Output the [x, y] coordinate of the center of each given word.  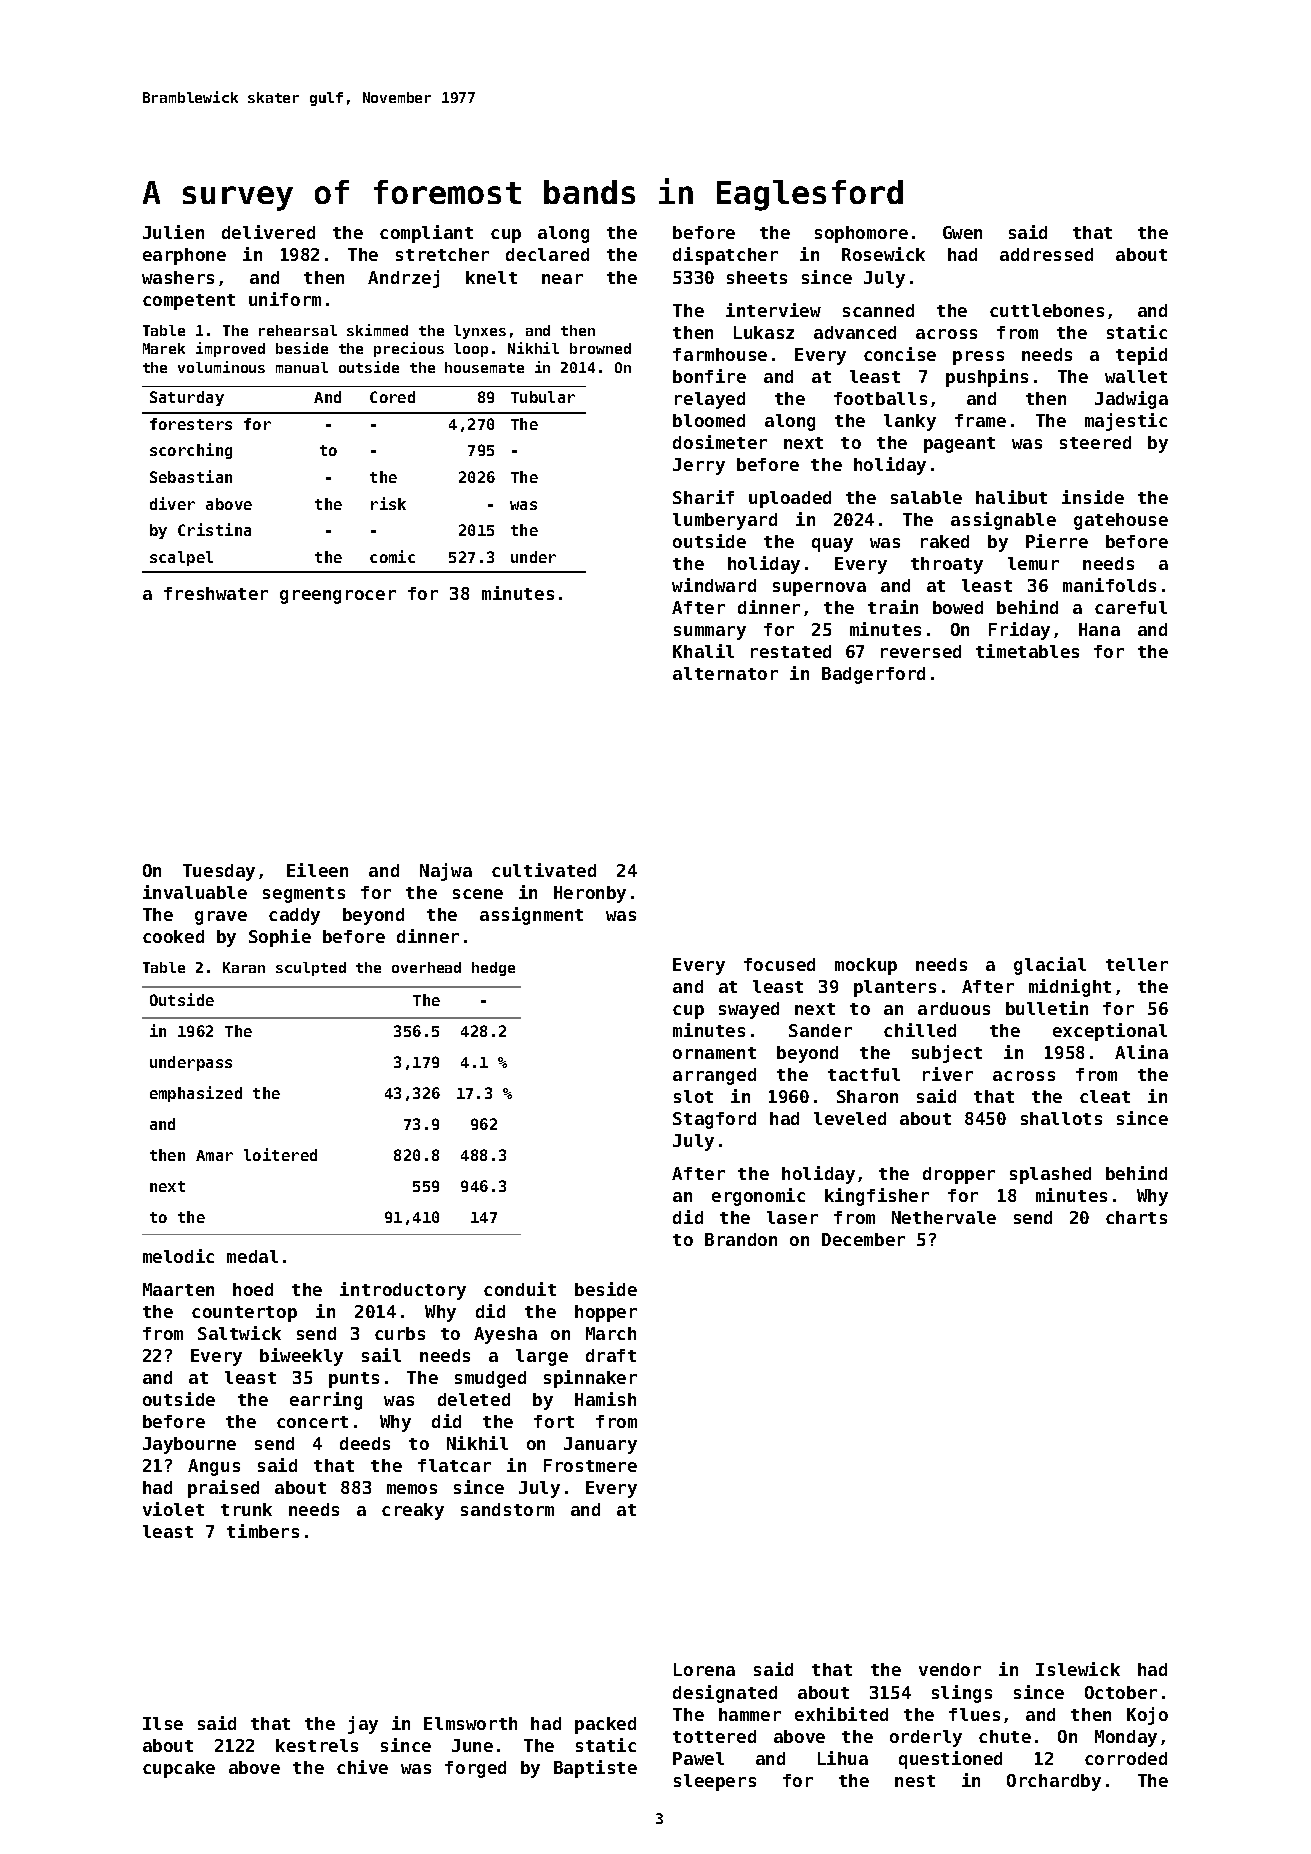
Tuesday [219, 872]
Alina [1141, 1052]
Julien [173, 232]
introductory [403, 1291]
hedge [493, 969]
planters [895, 988]
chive [362, 1767]
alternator [725, 673]
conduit [520, 1289]
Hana [1099, 629]
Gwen [962, 232]
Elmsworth [470, 1723]
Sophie [280, 938]
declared [547, 254]
